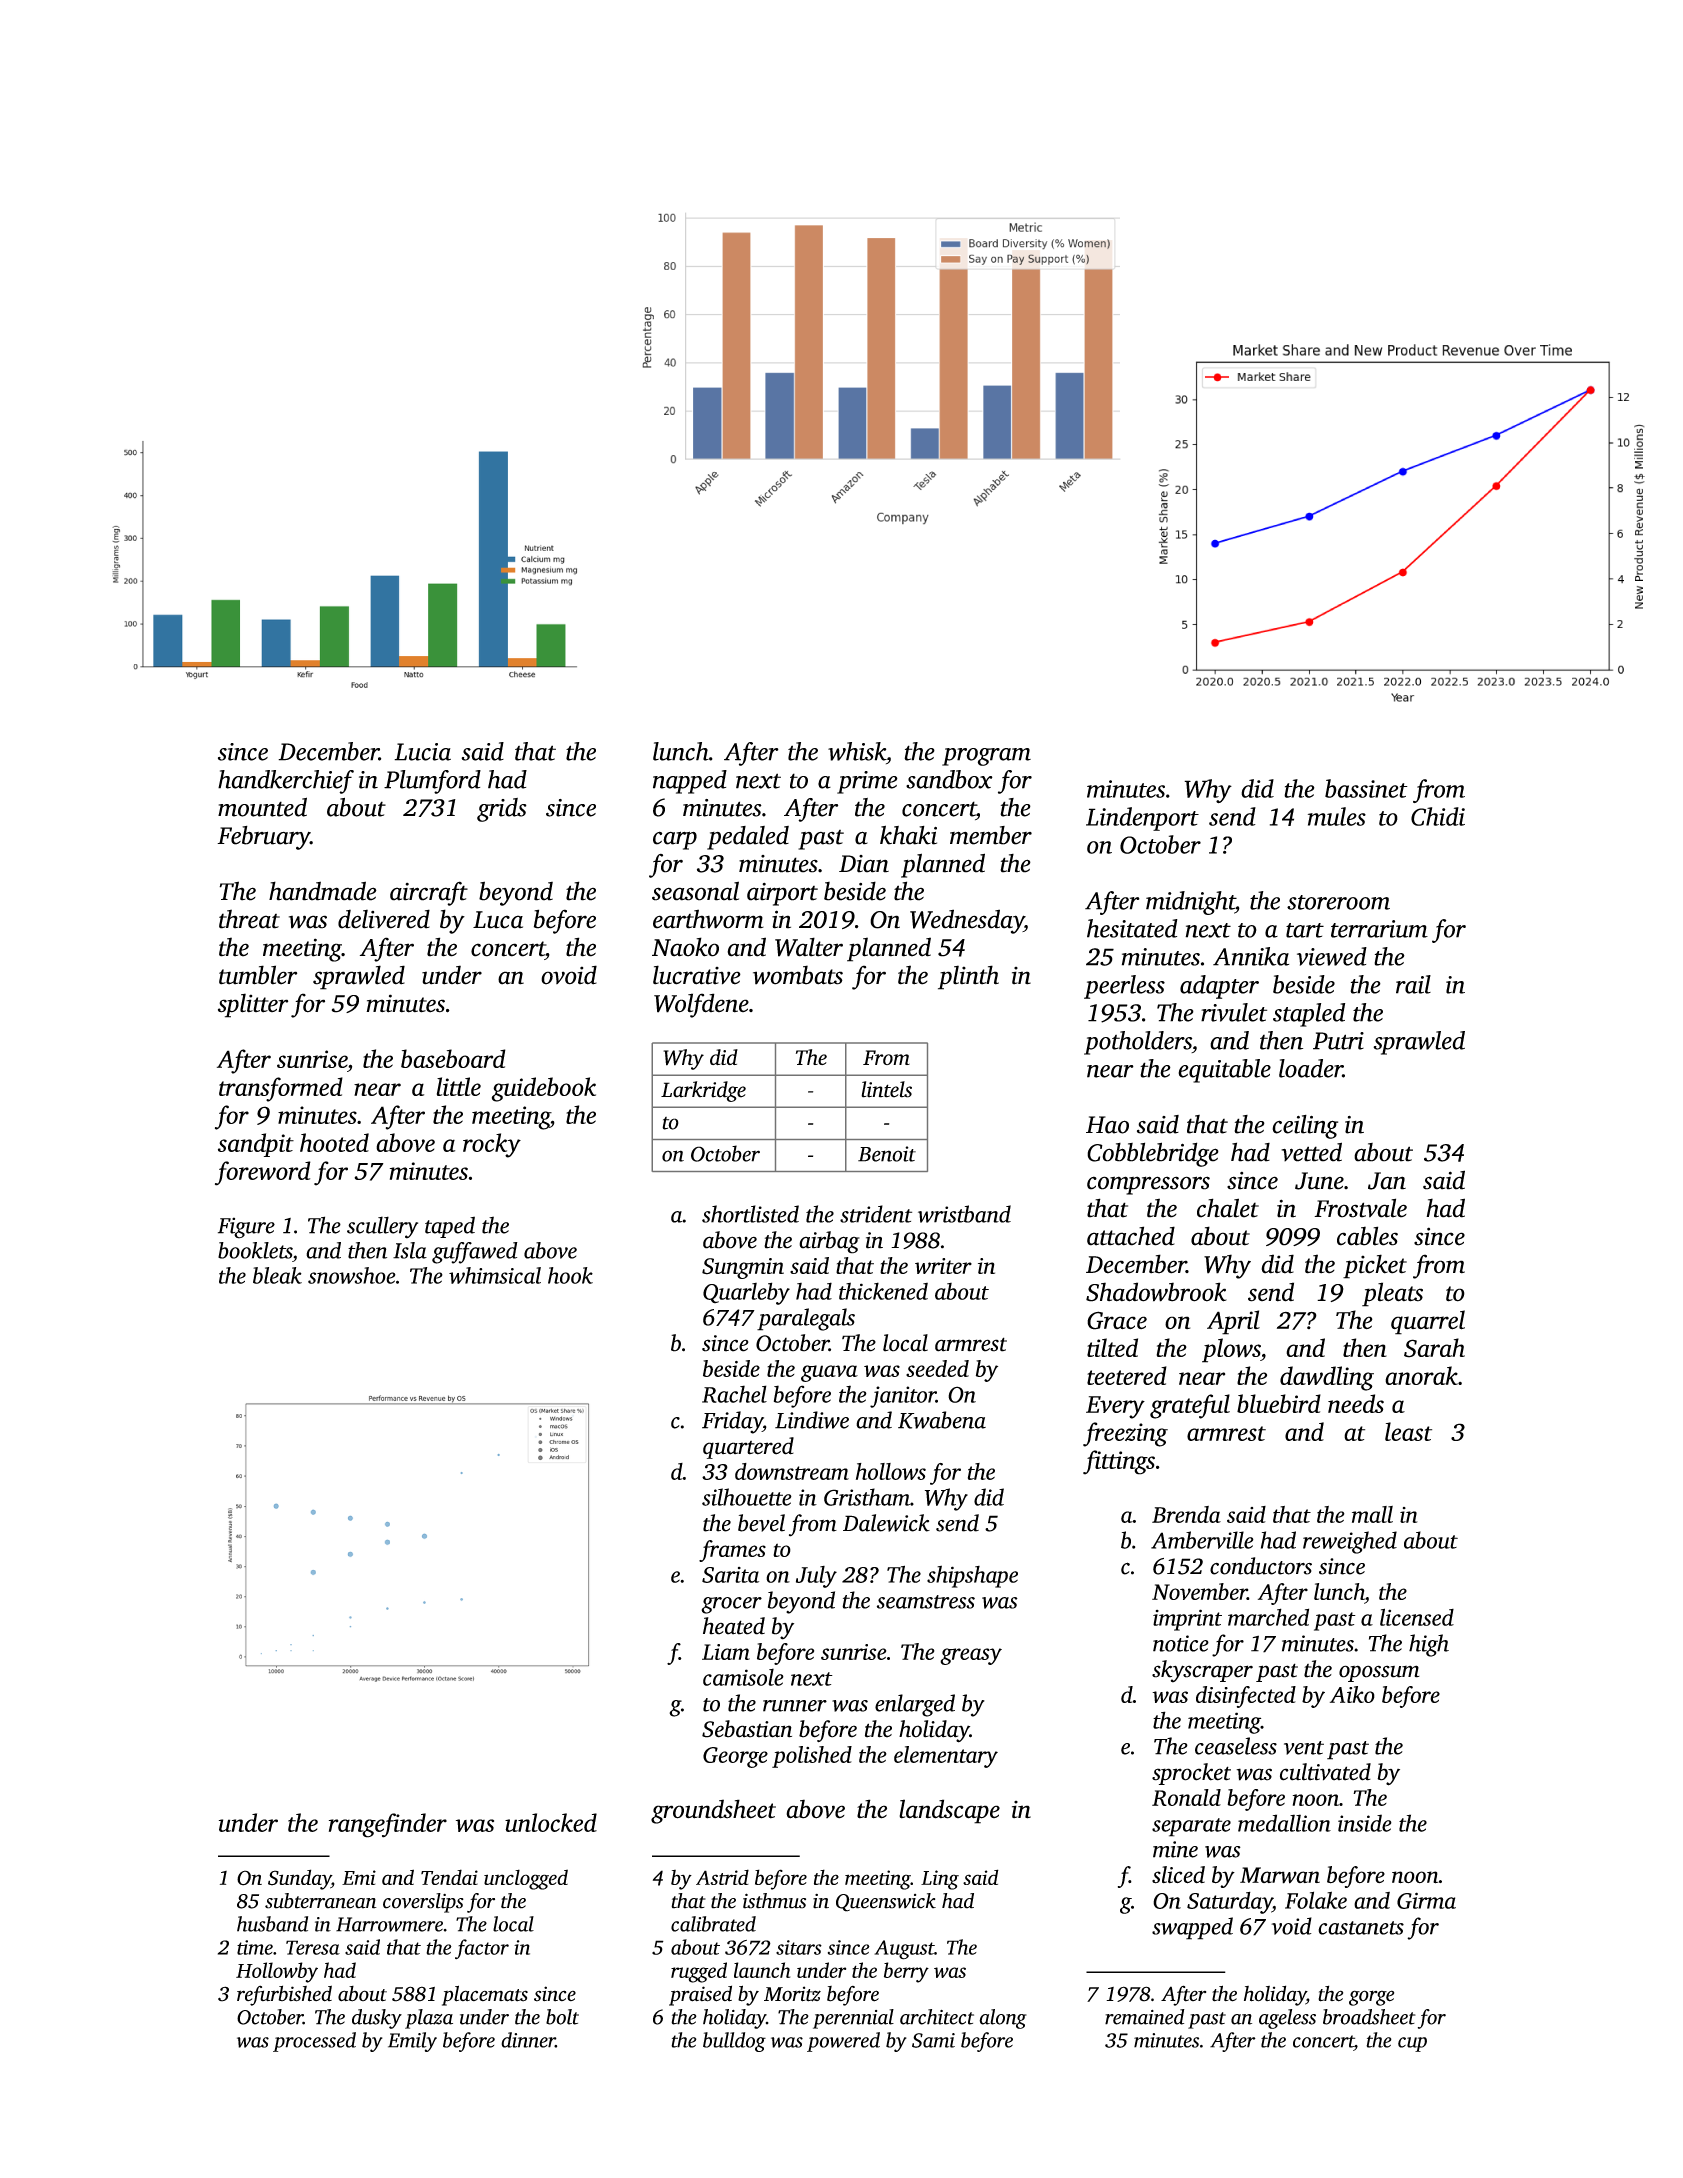 This screenshot has width=1683, height=2178. Describe the element at coordinates (1156, 1292) in the screenshot. I see `Shadowbrook` at that location.
